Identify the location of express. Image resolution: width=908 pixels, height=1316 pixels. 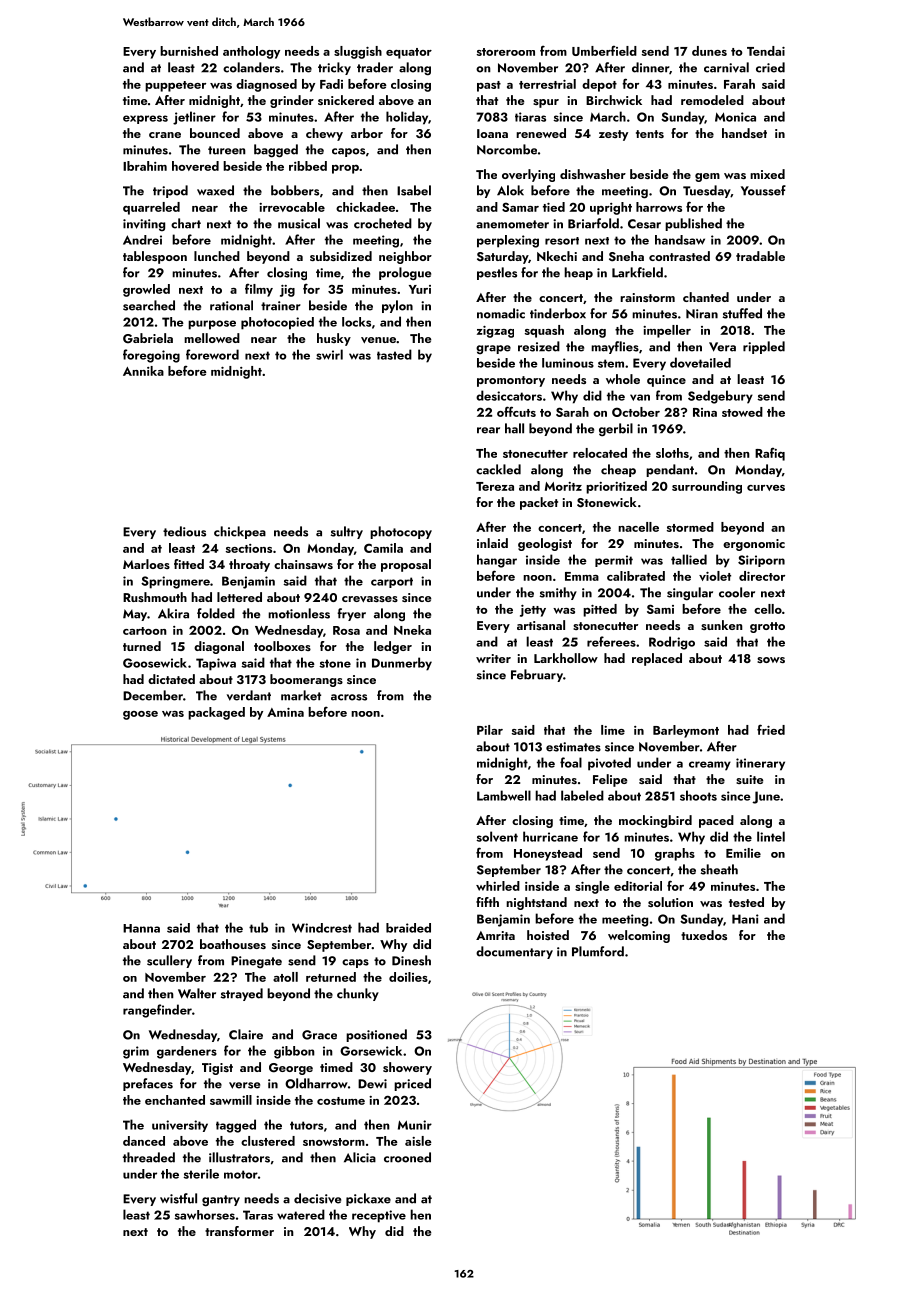
(145, 119).
